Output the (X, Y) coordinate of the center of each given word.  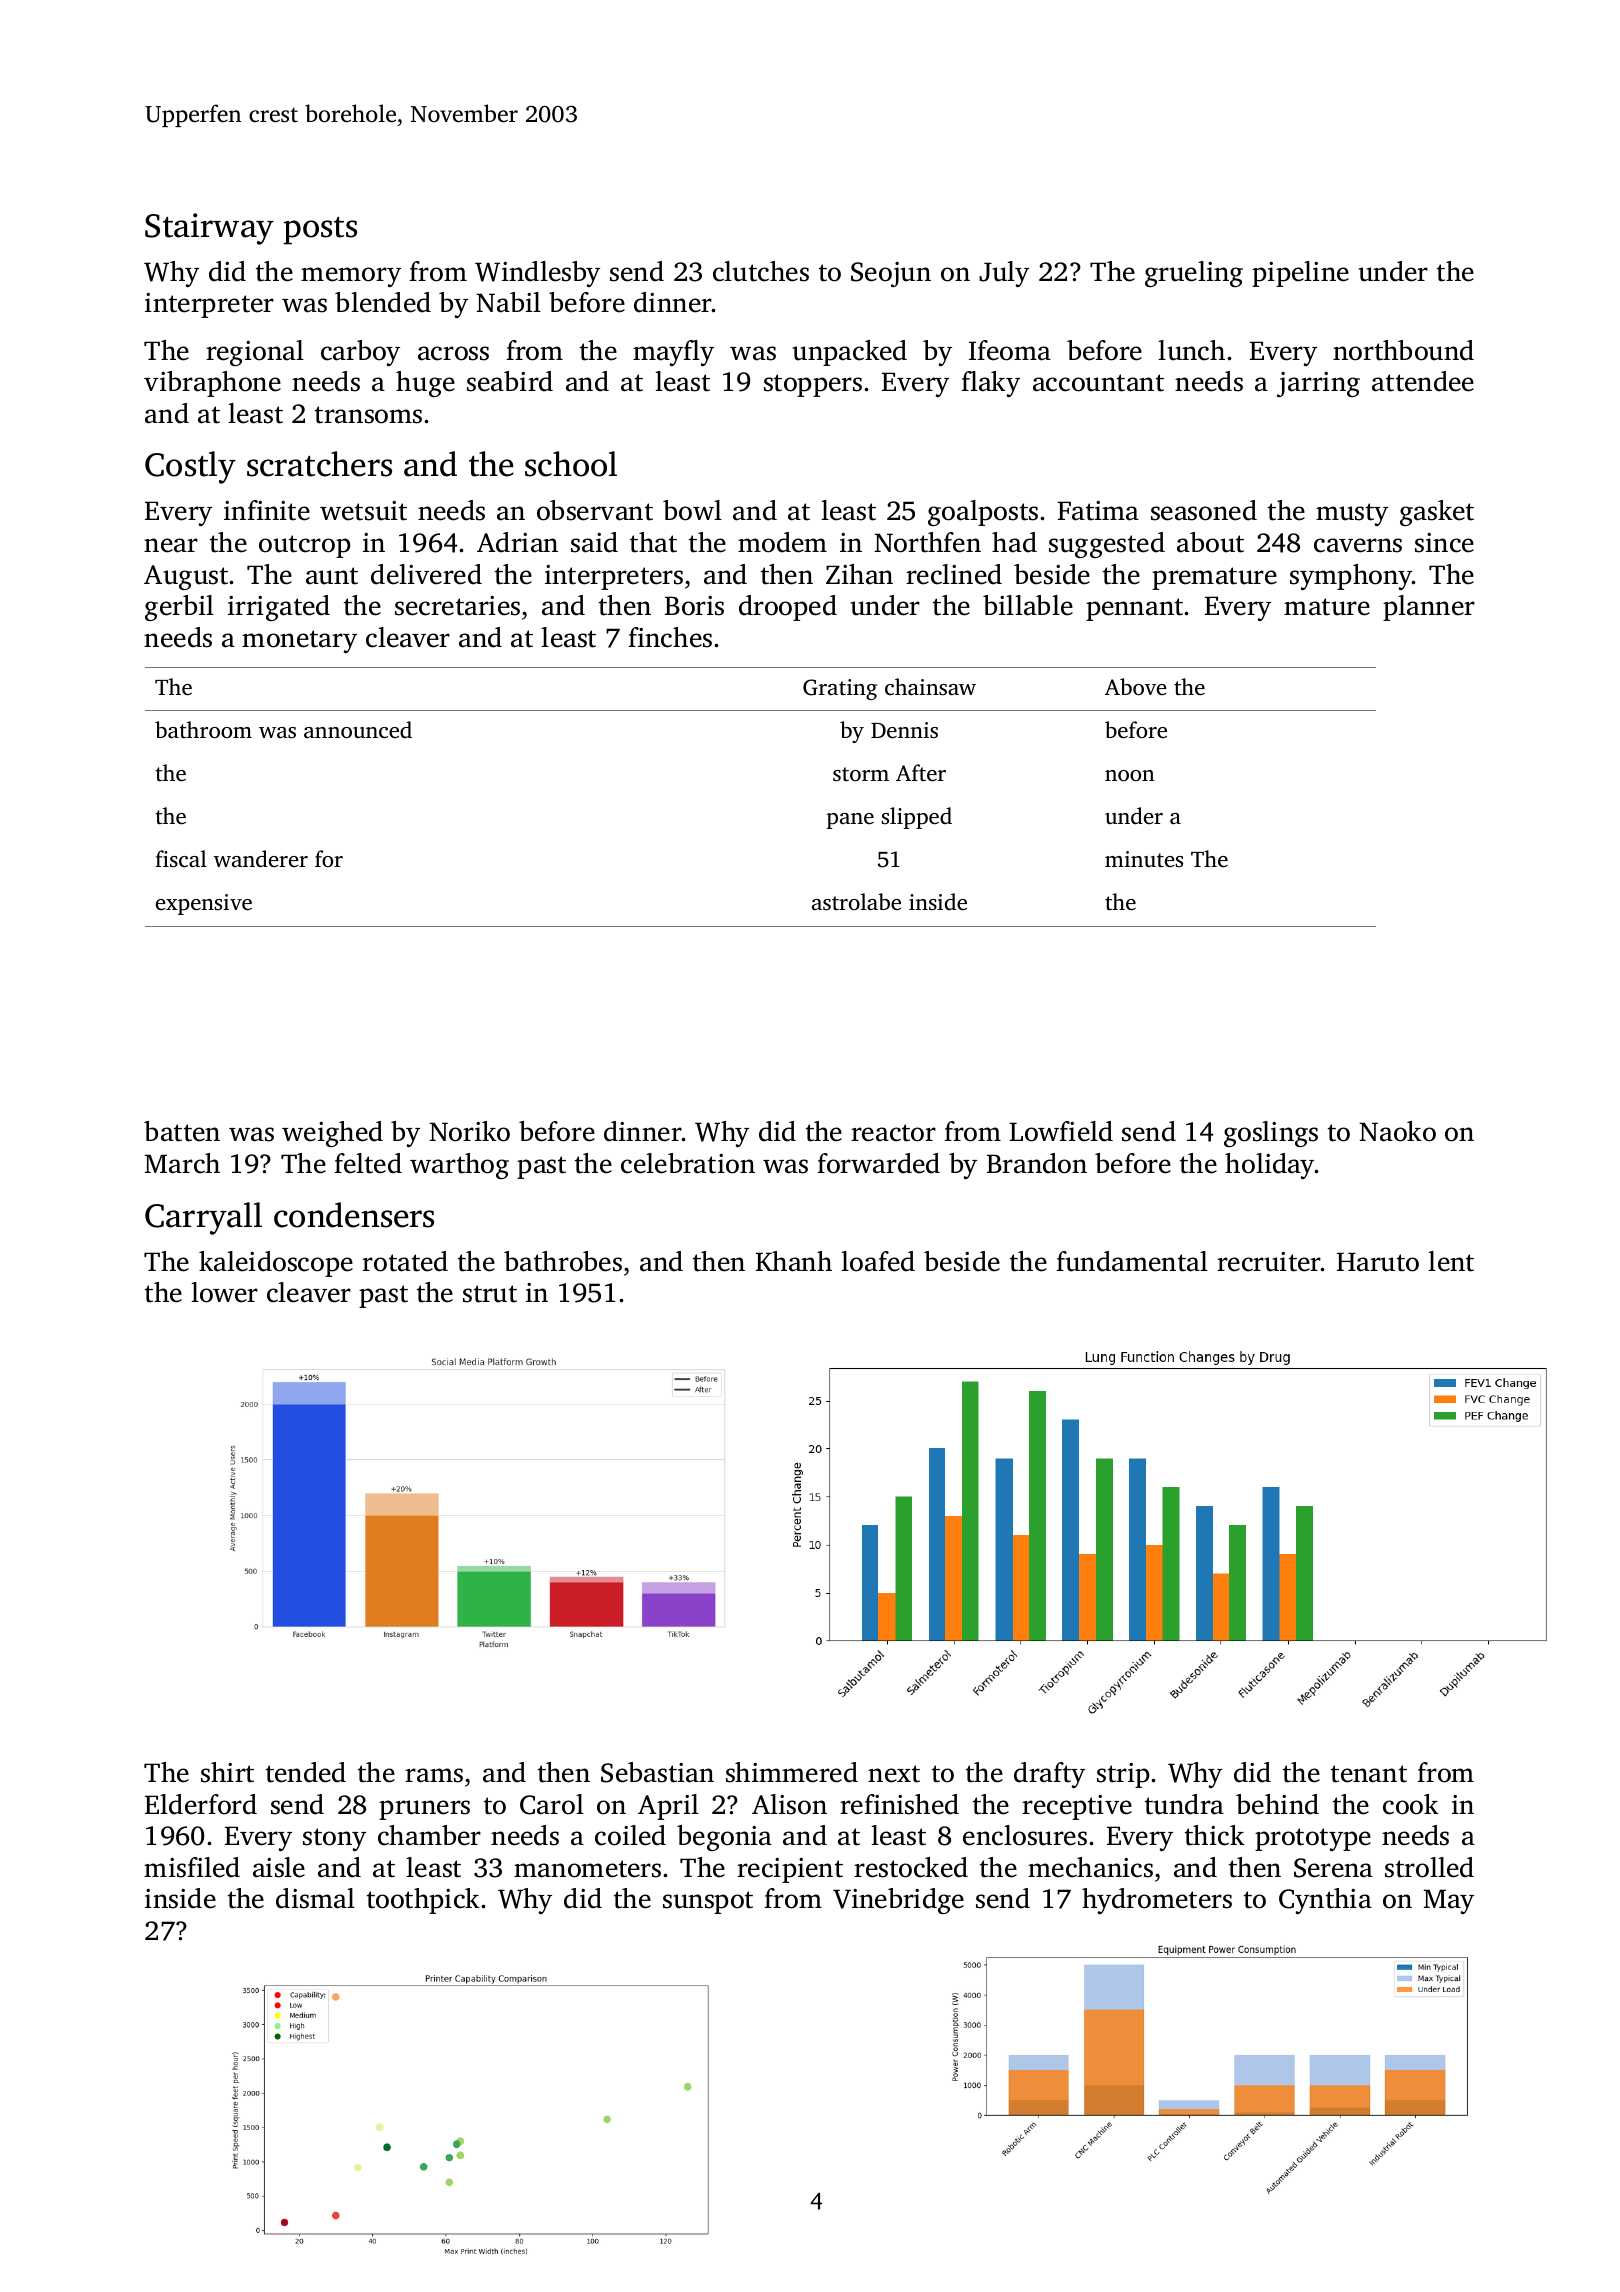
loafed (878, 1261)
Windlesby (537, 274)
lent (1451, 1261)
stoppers (813, 385)
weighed (332, 1134)
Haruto (1378, 1262)
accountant (1098, 383)
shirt (227, 1772)
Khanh (794, 1261)
